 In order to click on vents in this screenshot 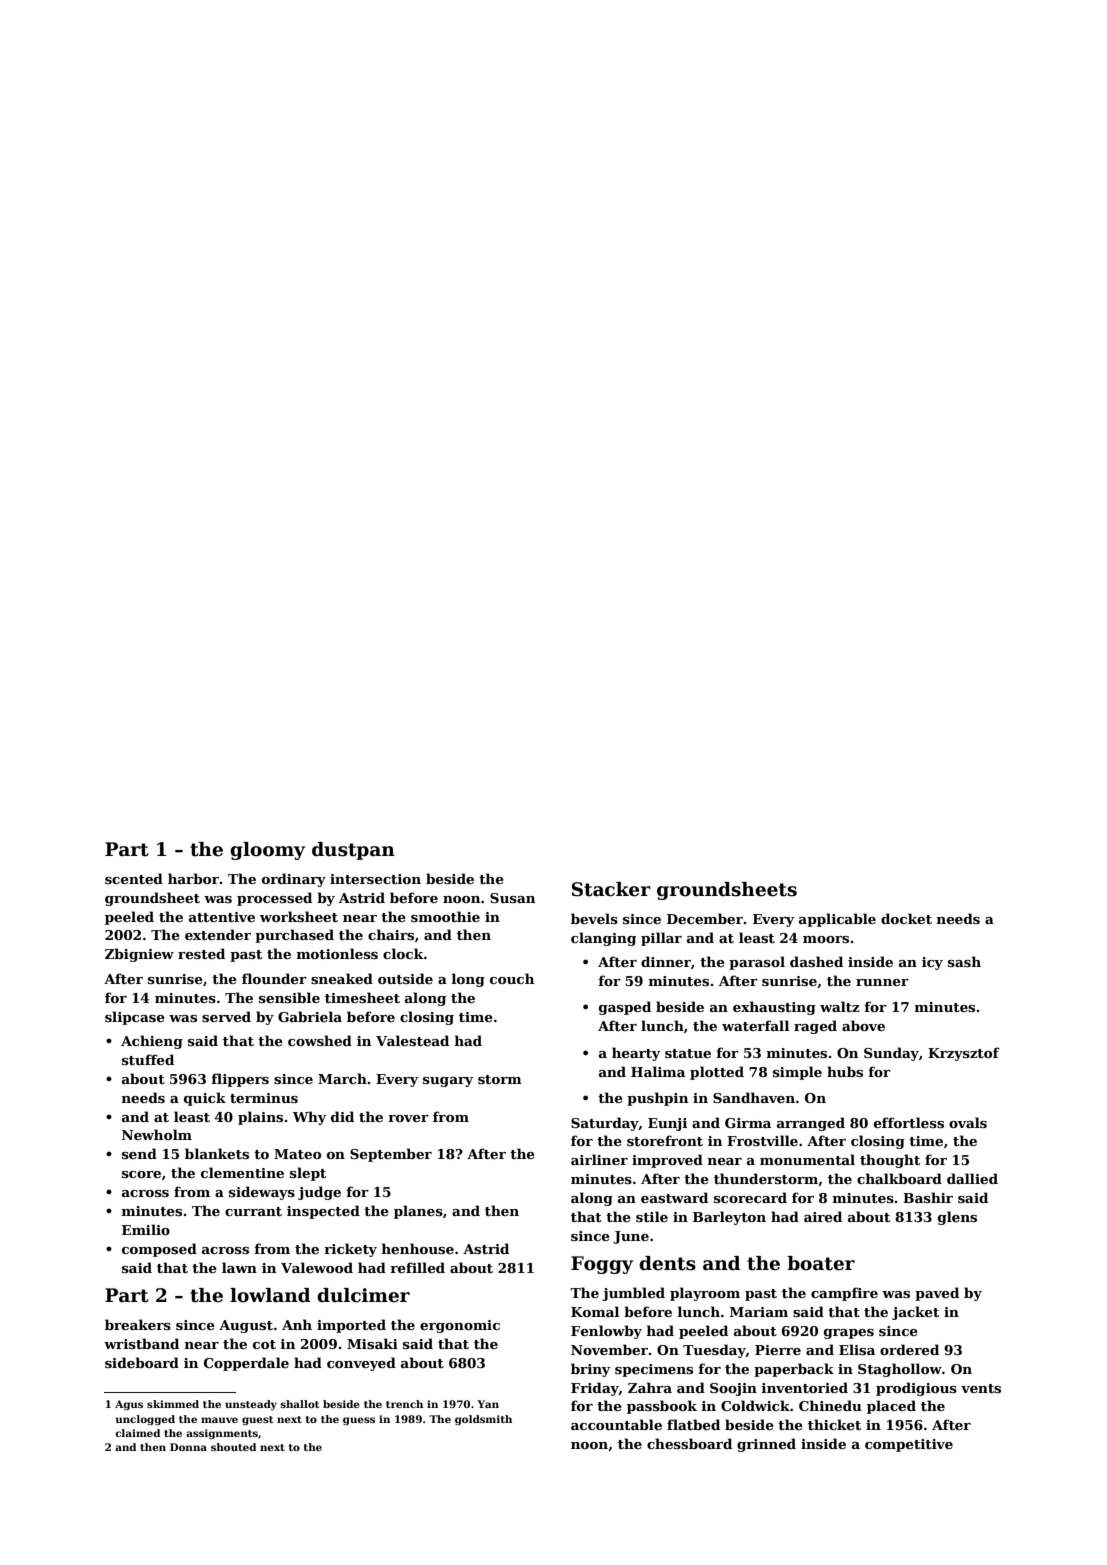, I will do `click(981, 1388)`.
